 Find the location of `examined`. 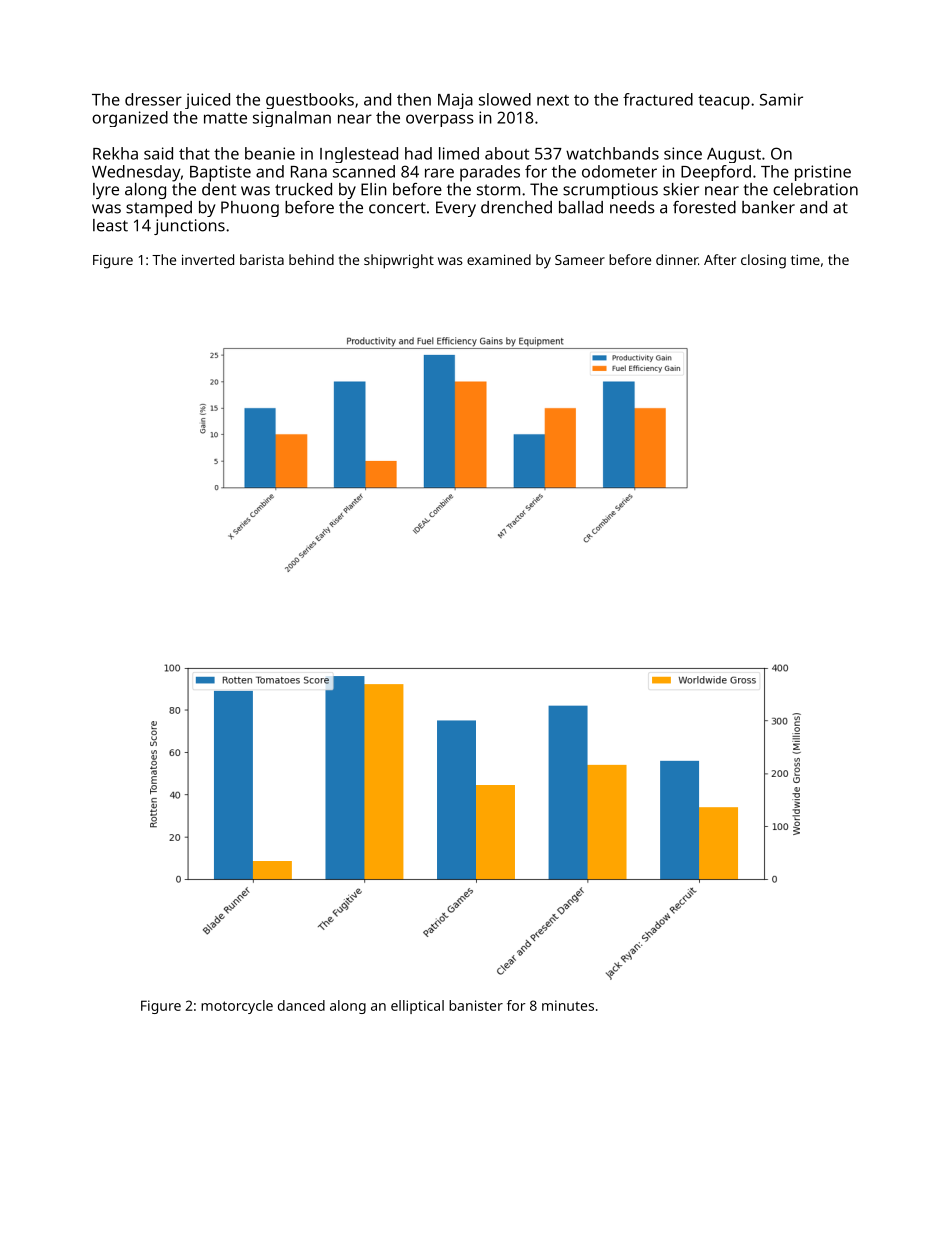

examined is located at coordinates (499, 259).
